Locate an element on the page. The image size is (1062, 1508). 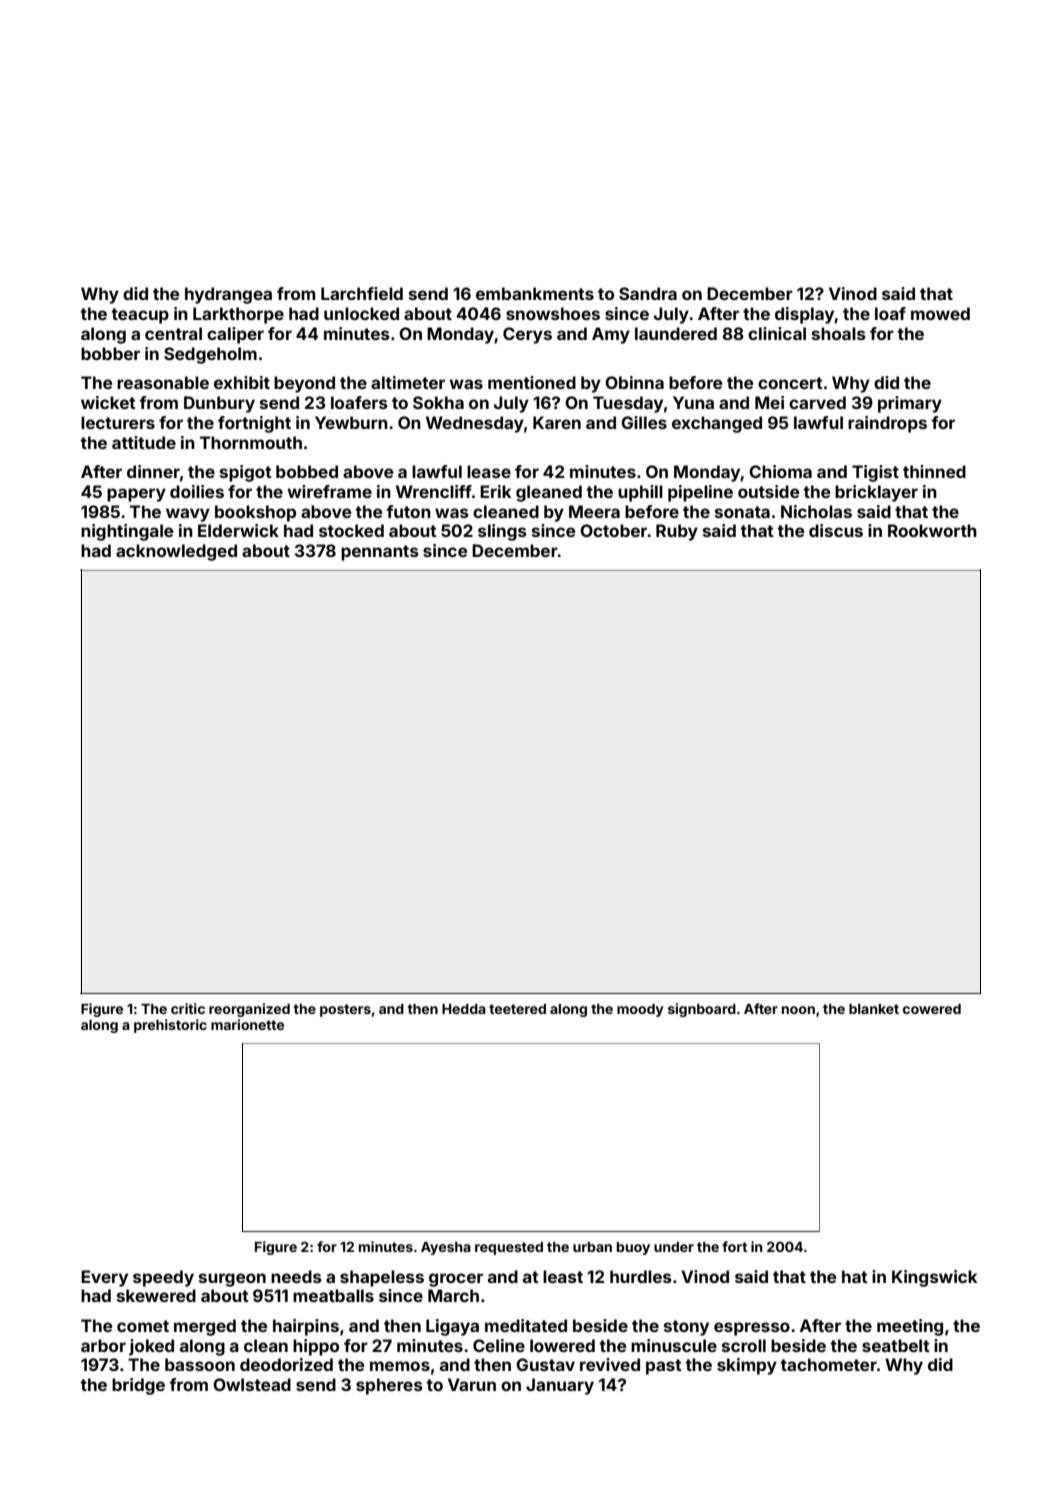
buoy is located at coordinates (633, 1248).
